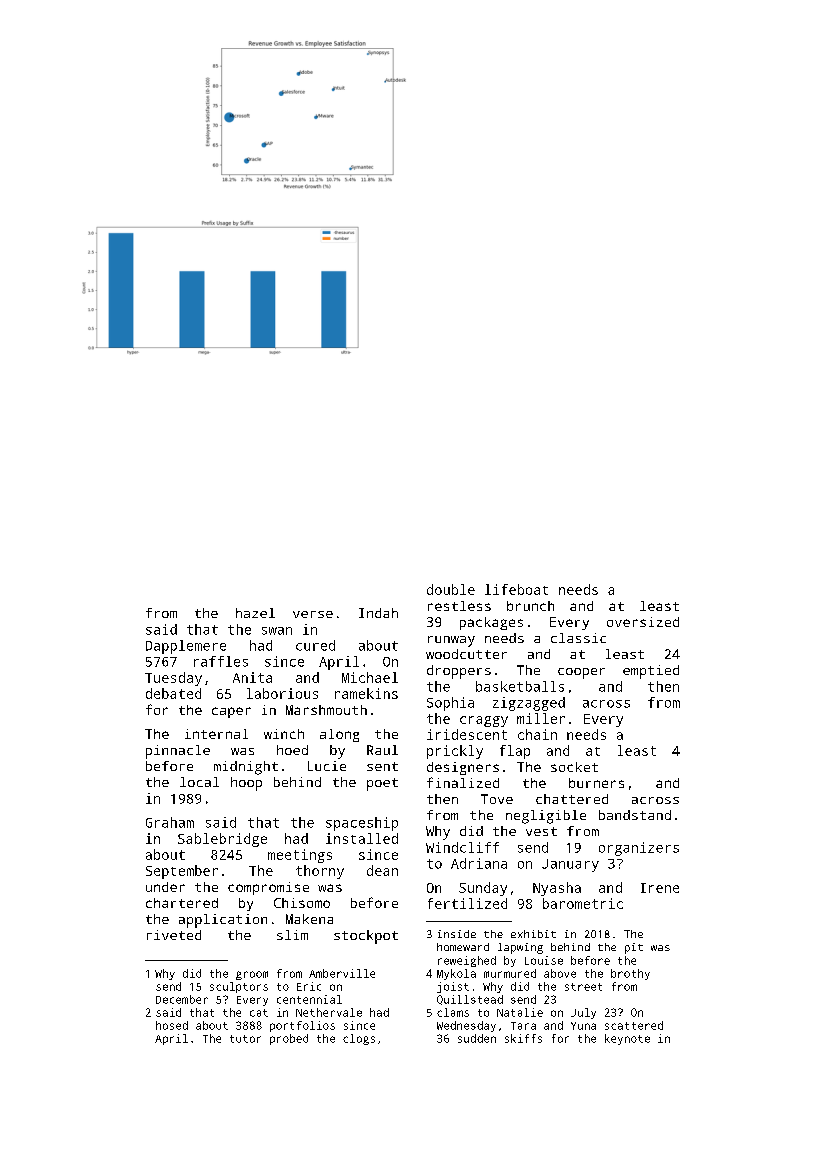  Describe the element at coordinates (178, 752) in the document. I see `pinnacle` at that location.
